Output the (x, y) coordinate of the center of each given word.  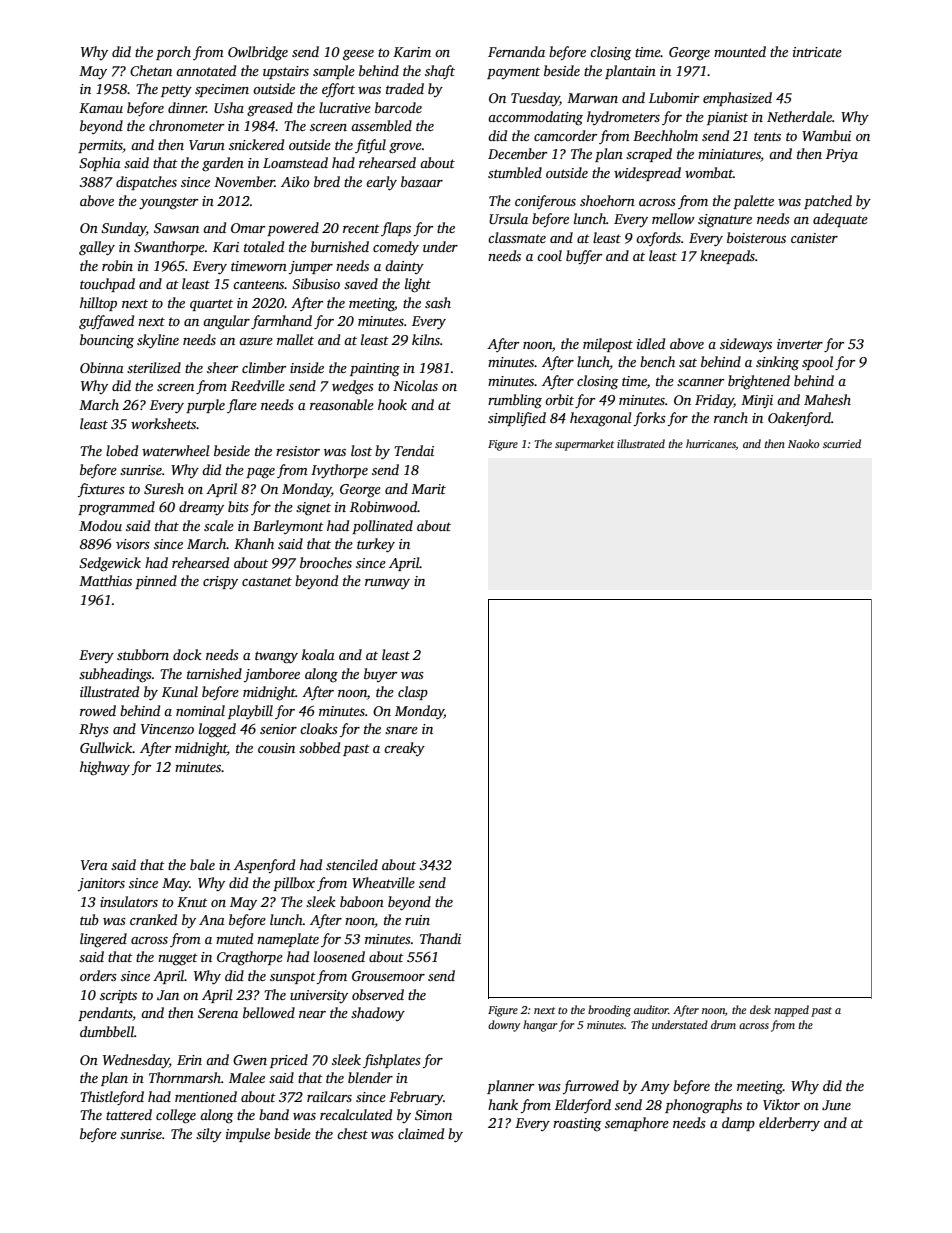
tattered (129, 1114)
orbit (559, 399)
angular (226, 322)
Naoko (803, 443)
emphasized (737, 99)
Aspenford (264, 866)
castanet (267, 581)
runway (387, 584)
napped (791, 1011)
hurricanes (711, 444)
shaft (440, 72)
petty (176, 91)
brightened (759, 382)
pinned (156, 582)
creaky (404, 749)
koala (318, 654)
